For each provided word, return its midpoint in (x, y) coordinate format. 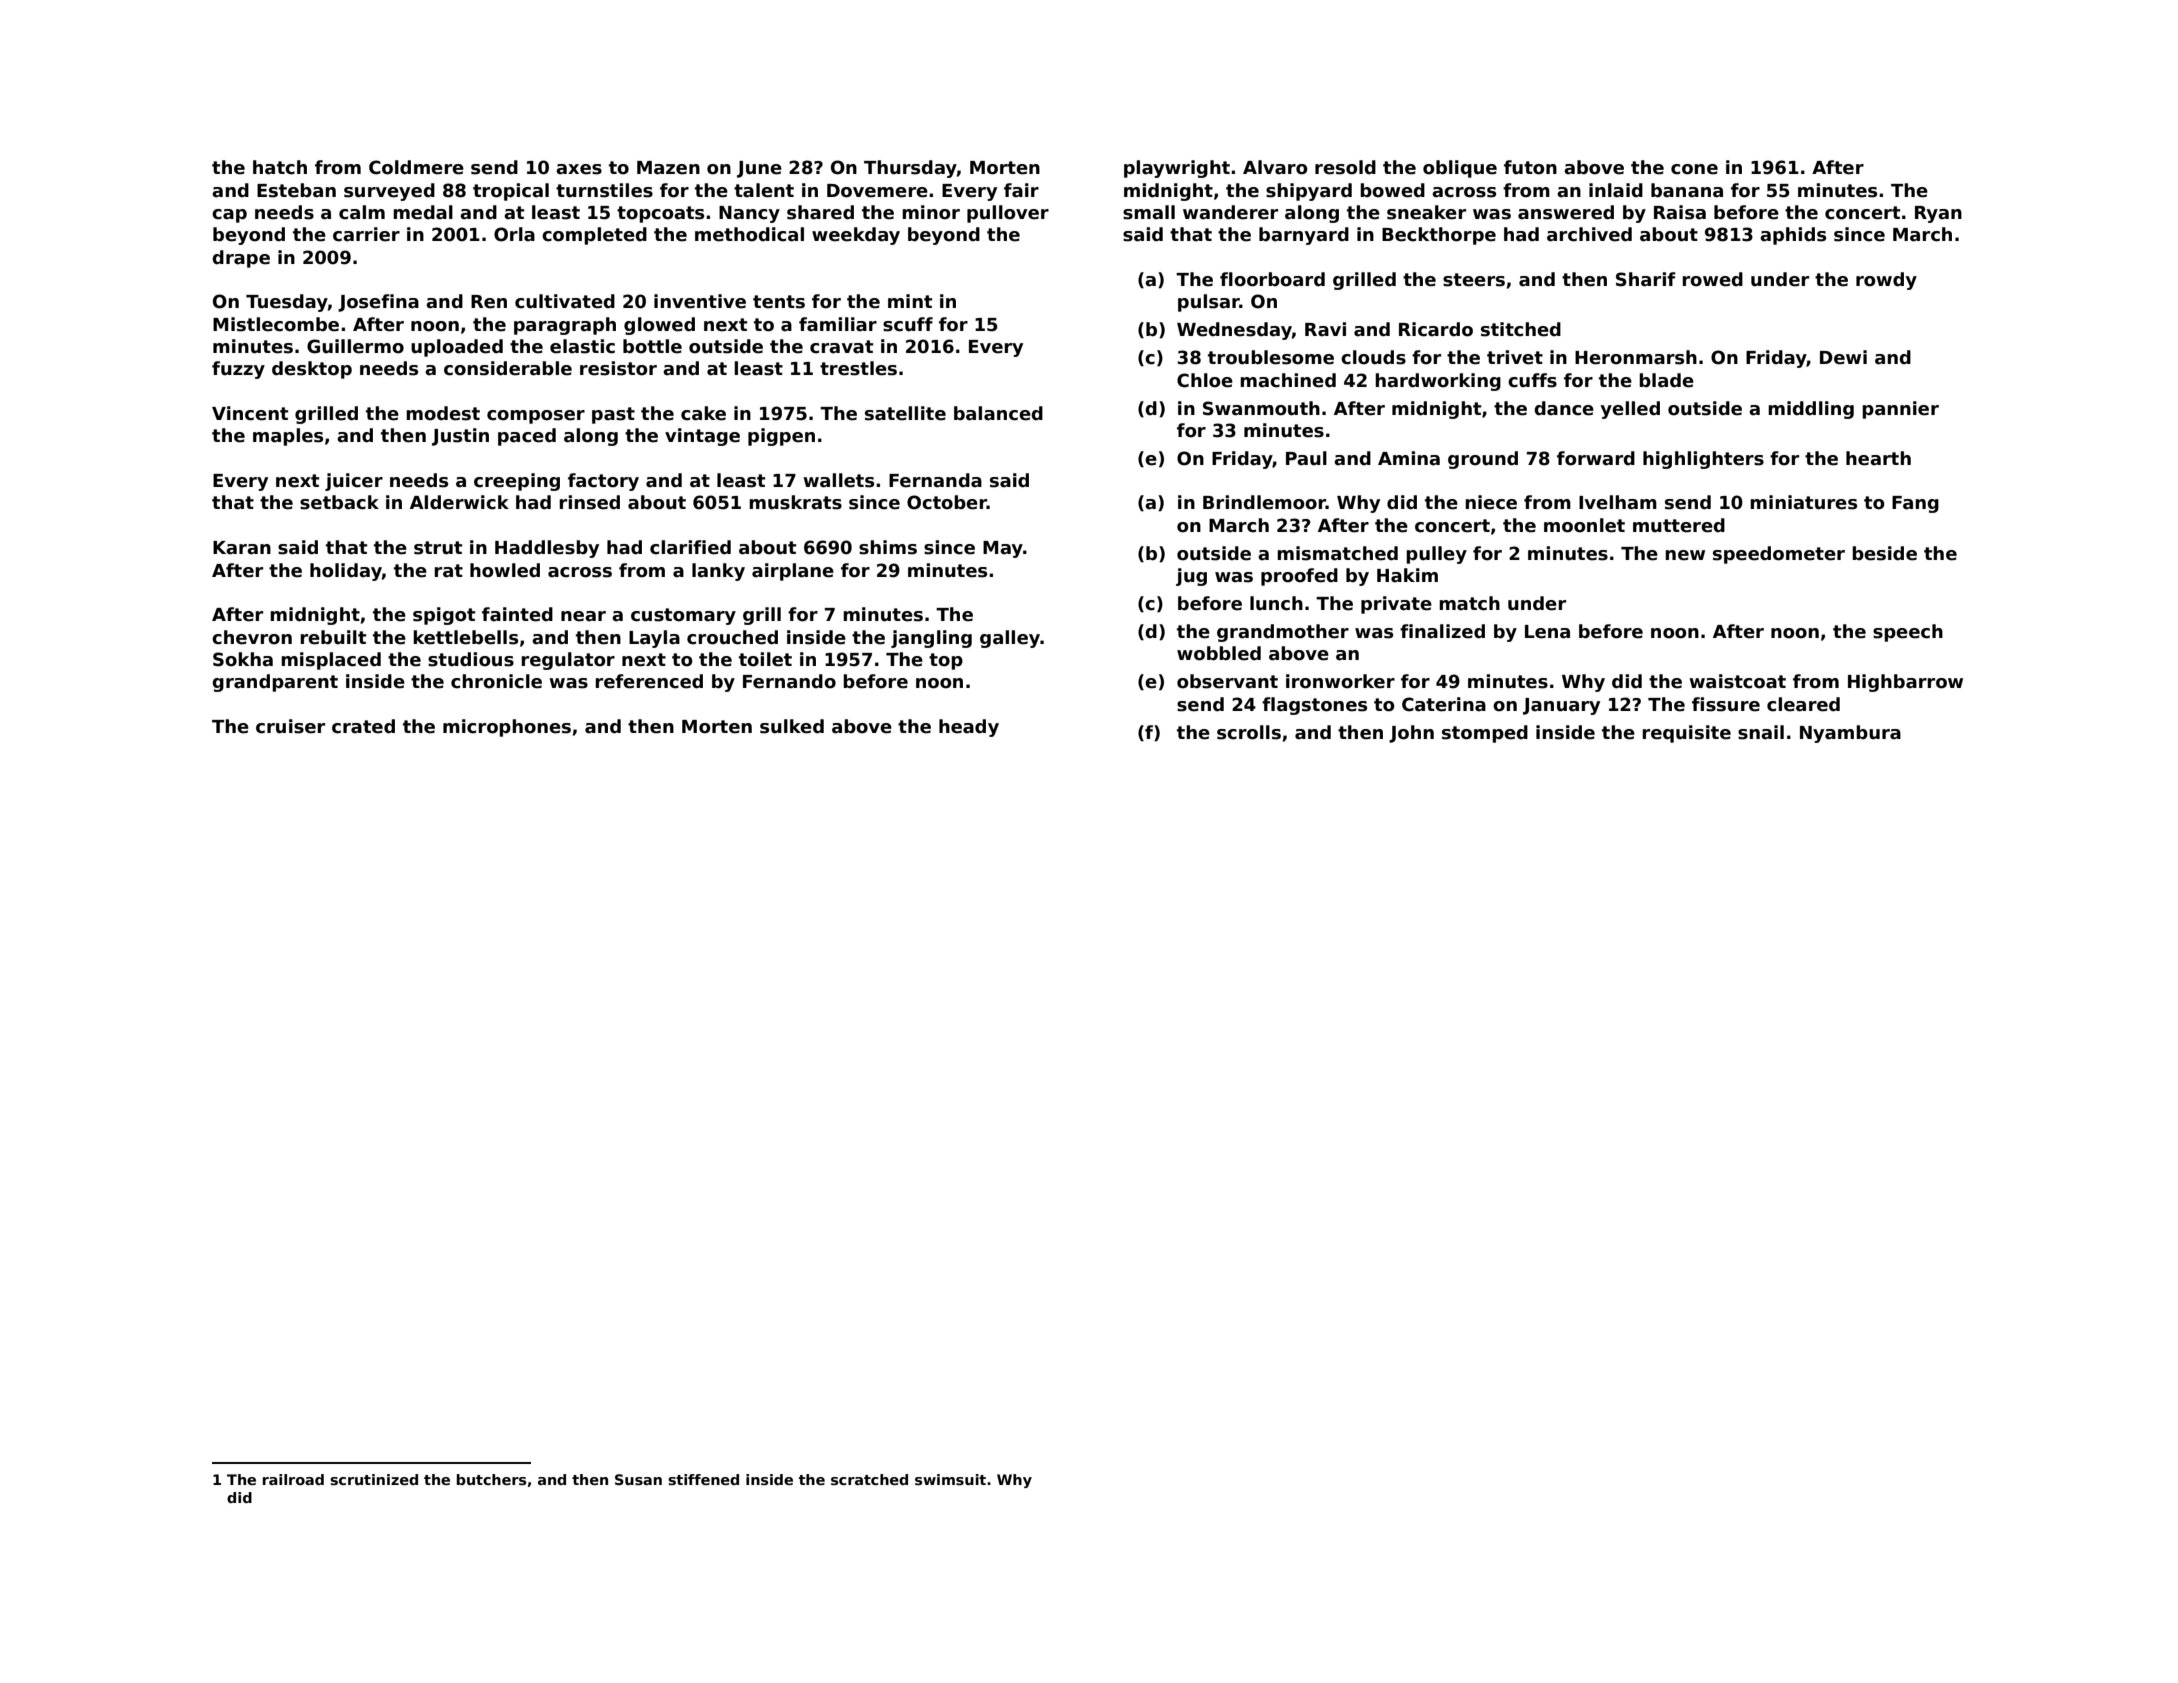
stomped (1485, 734)
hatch (280, 167)
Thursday (910, 169)
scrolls (1249, 732)
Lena (1547, 632)
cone (1694, 169)
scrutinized (374, 1479)
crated (363, 726)
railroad (293, 1479)
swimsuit (950, 1479)
